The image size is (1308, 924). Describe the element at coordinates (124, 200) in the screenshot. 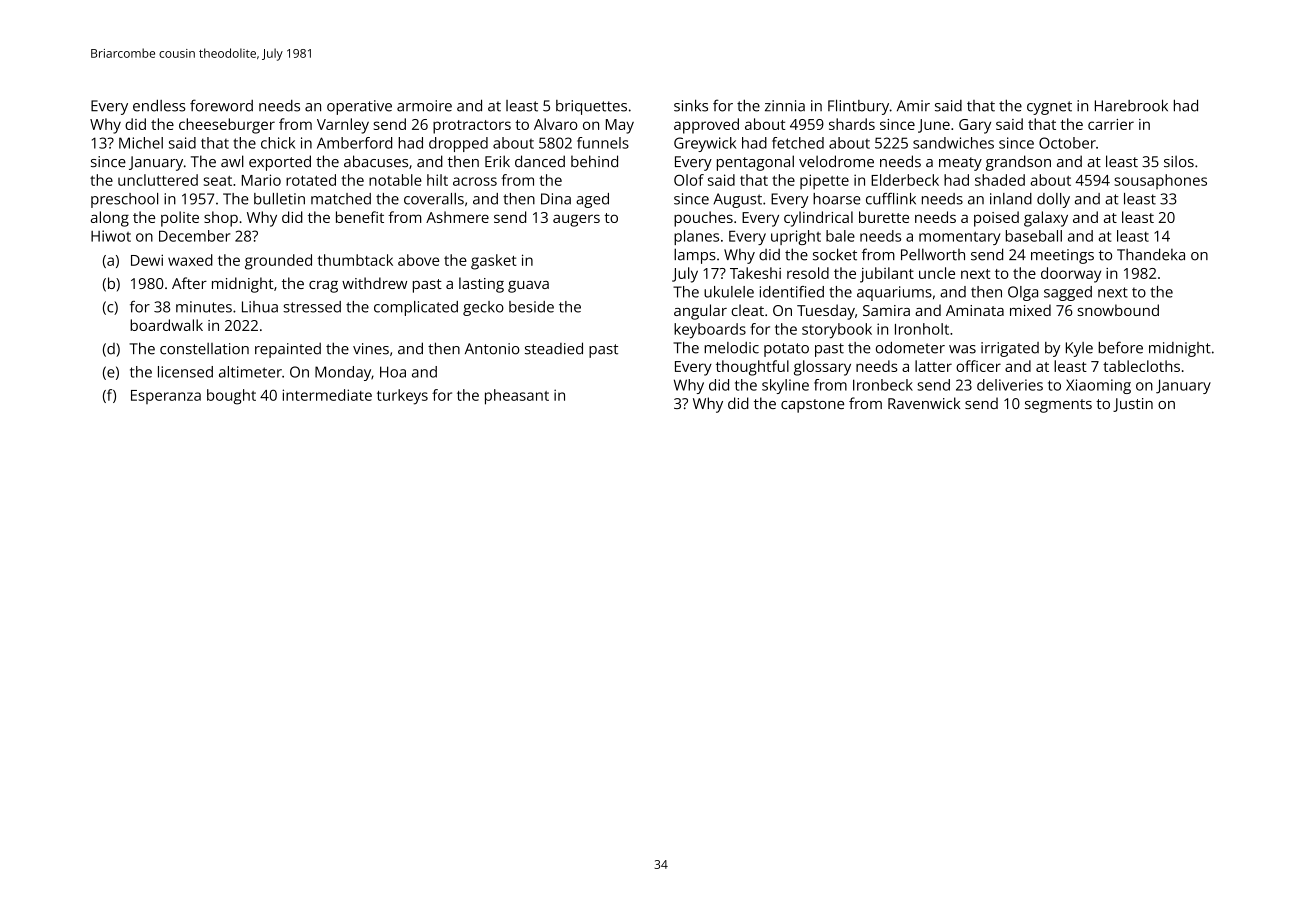

I see `preschool` at that location.
